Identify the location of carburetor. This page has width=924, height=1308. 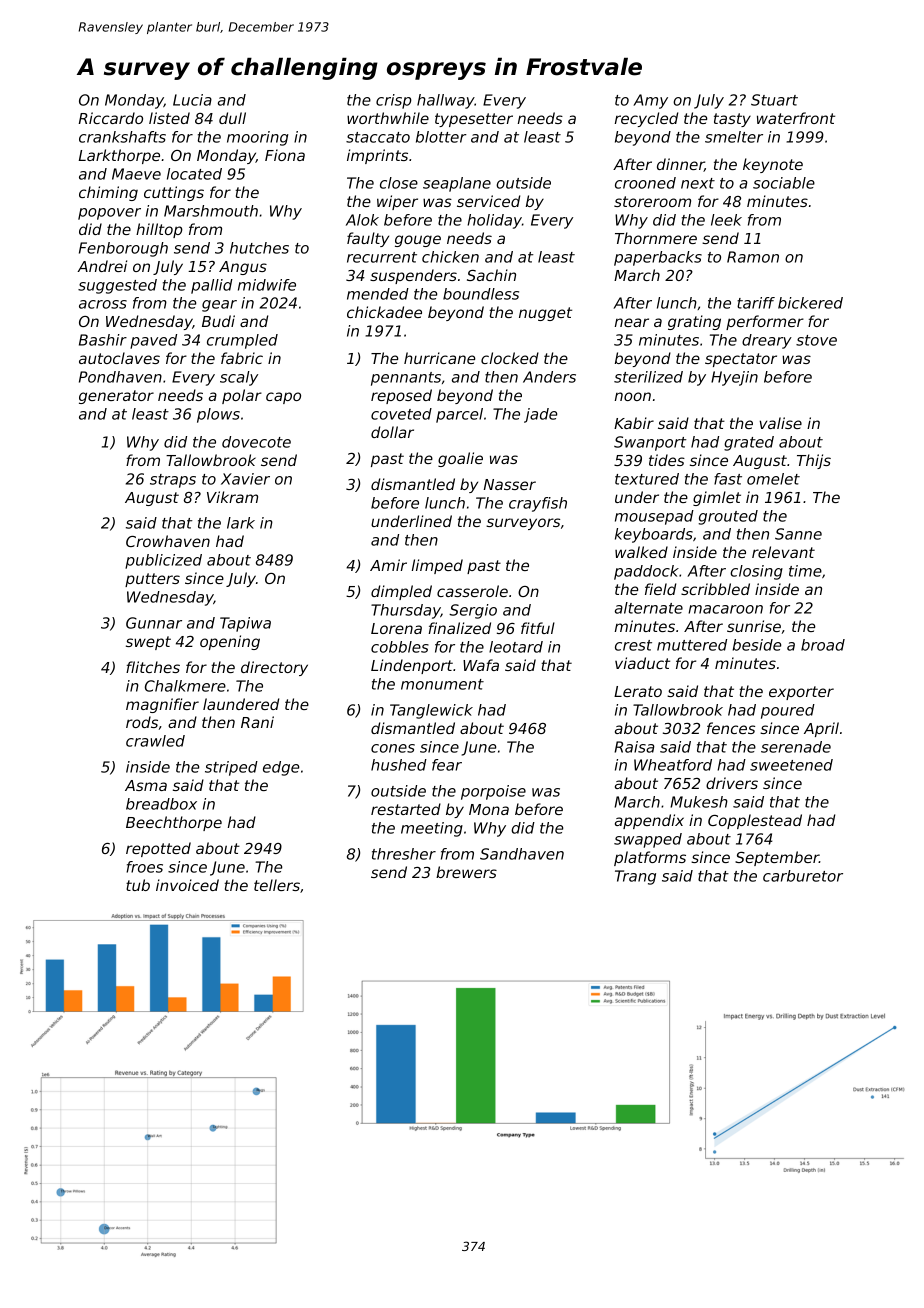
(803, 876).
